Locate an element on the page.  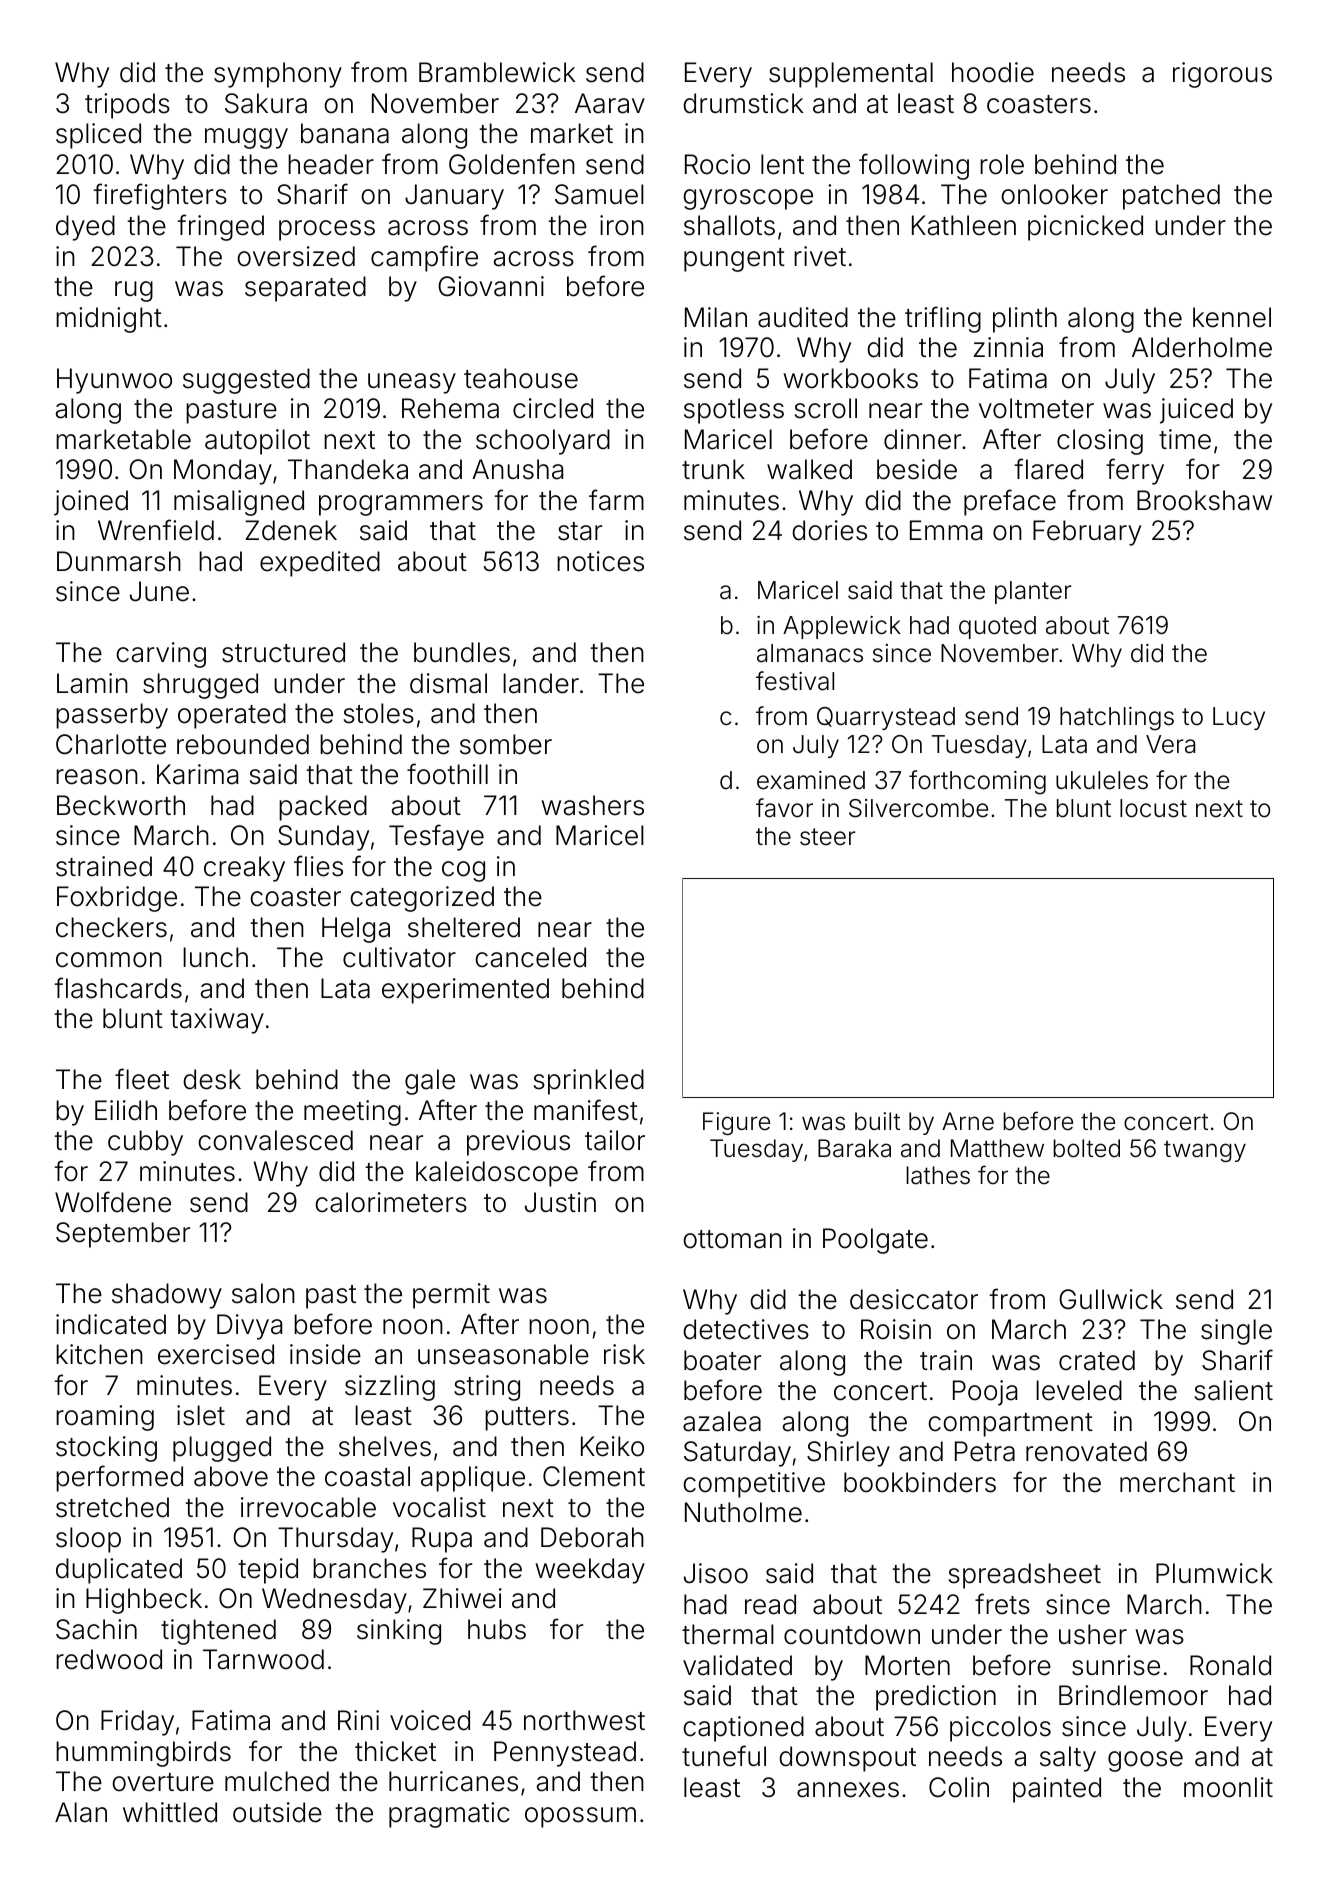
cubby is located at coordinates (145, 1143).
